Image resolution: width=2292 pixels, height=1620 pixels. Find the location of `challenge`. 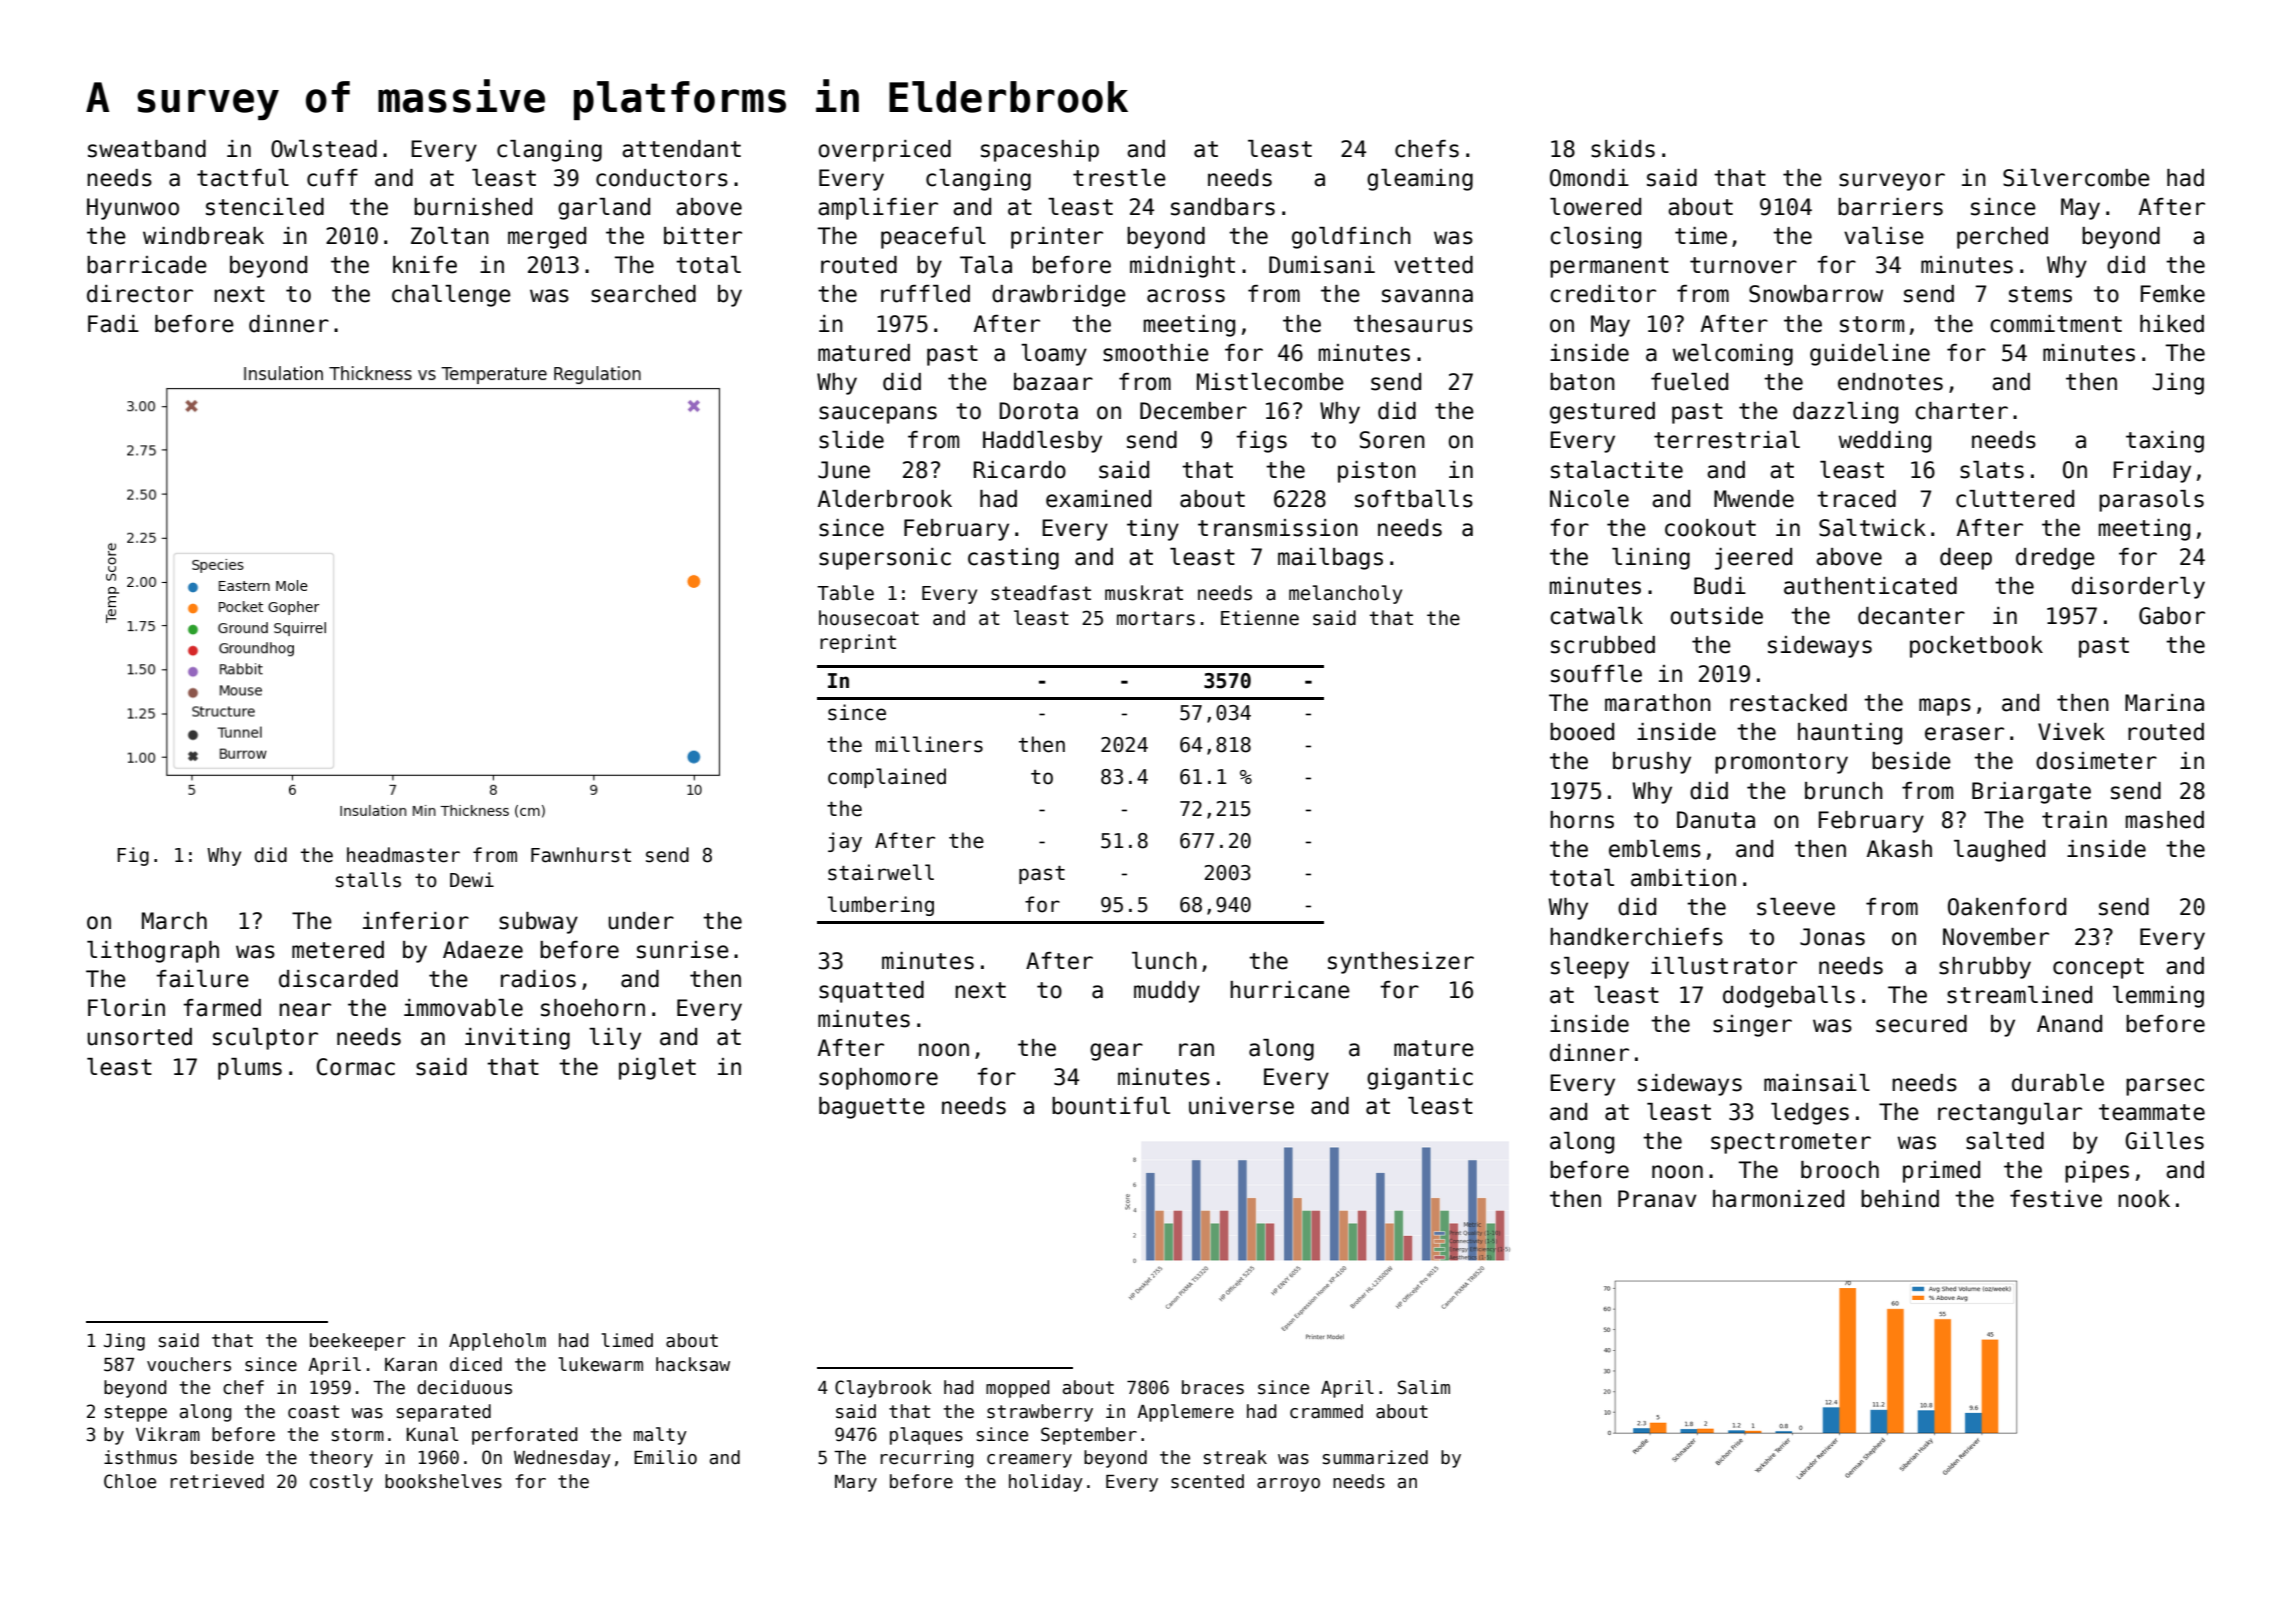

challenge is located at coordinates (451, 296).
